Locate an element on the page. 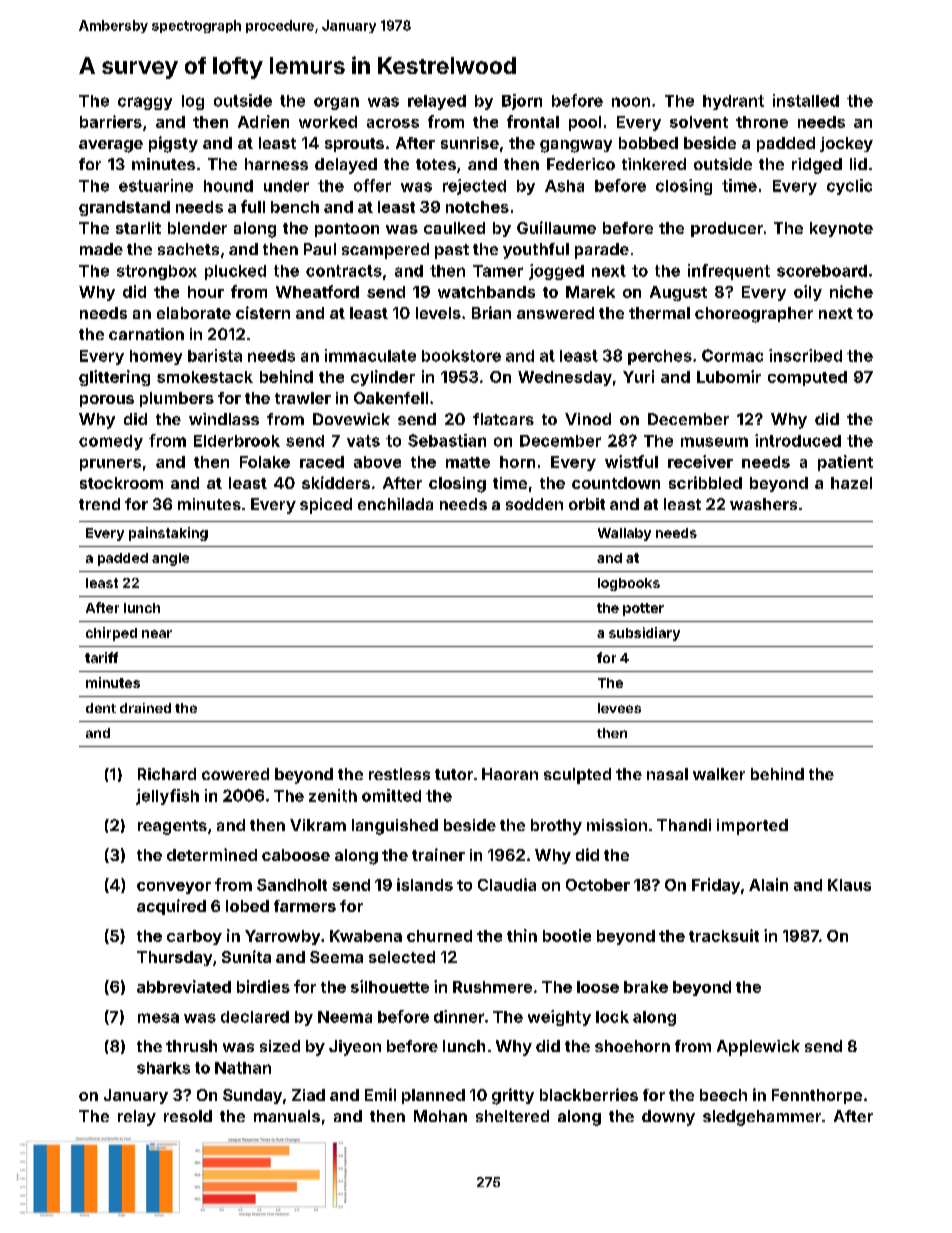 The image size is (952, 1233). Ziad is located at coordinates (308, 1095).
